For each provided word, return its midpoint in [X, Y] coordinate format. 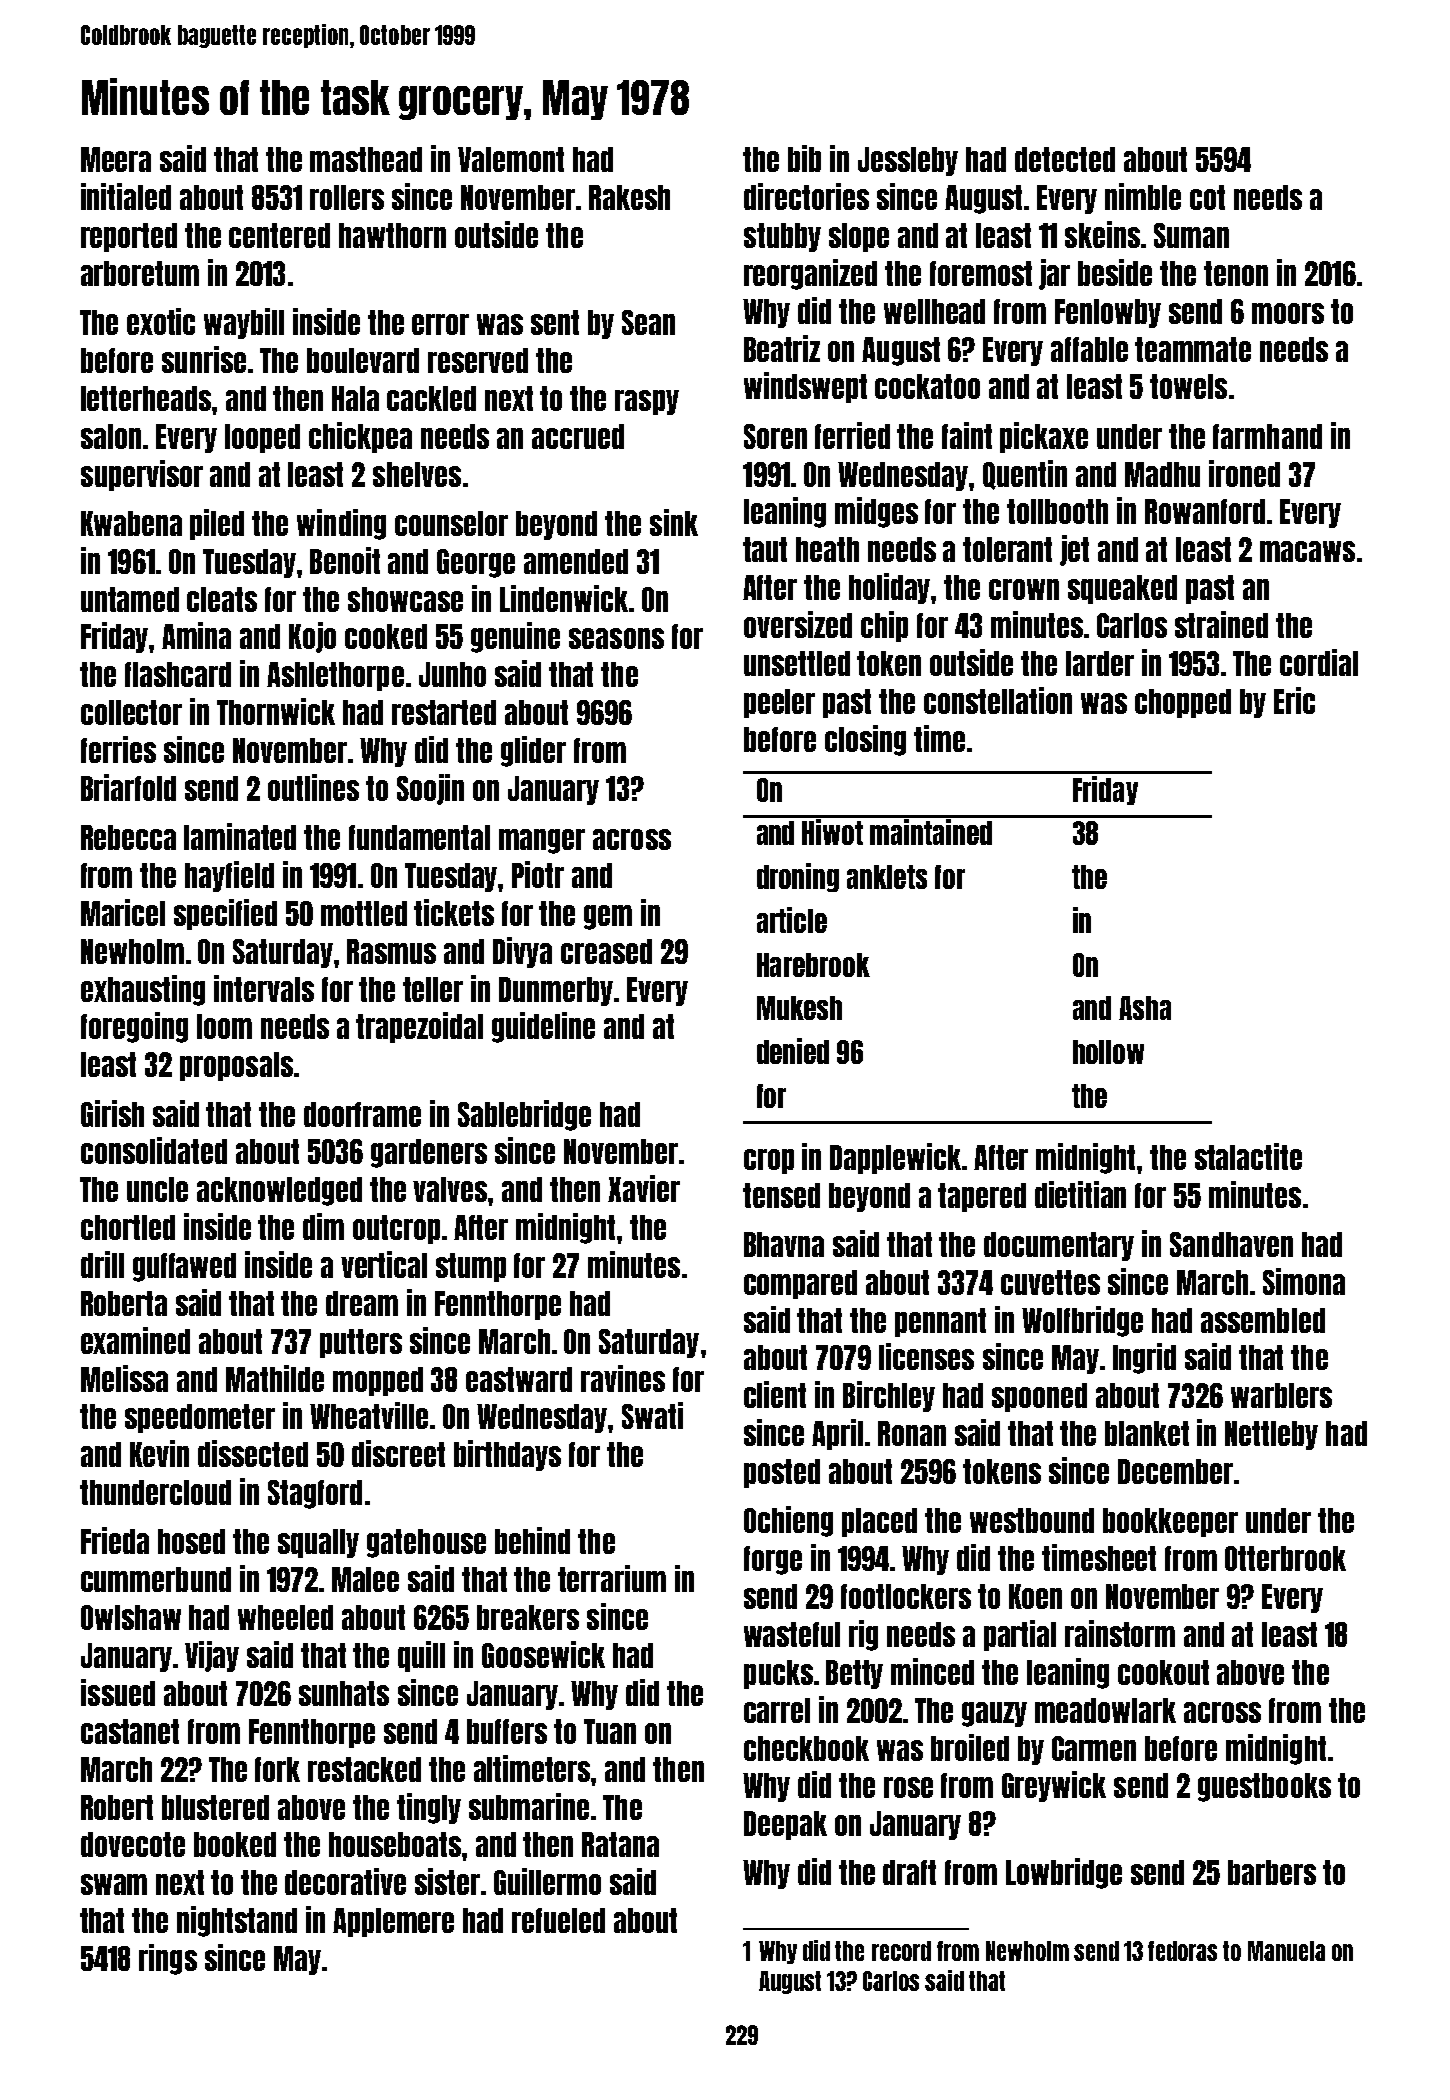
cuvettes [1050, 1282]
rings [168, 1959]
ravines [623, 1378]
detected [1065, 159]
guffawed [184, 1267]
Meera [116, 159]
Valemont [511, 159]
